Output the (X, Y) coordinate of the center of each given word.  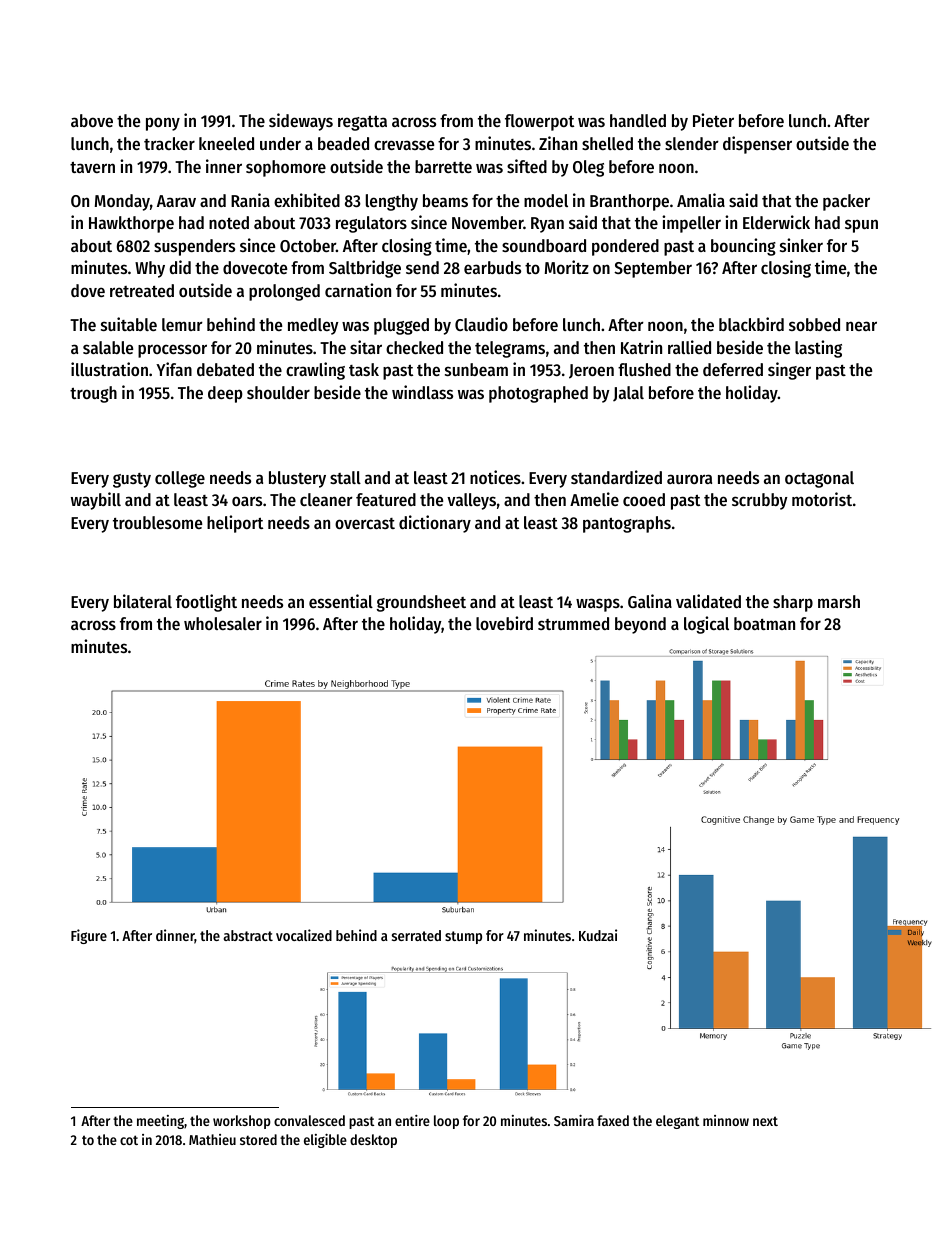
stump (463, 937)
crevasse (404, 145)
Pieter (713, 120)
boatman (764, 623)
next (765, 1121)
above (92, 120)
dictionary (435, 524)
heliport (235, 524)
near (861, 326)
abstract (248, 935)
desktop (373, 1141)
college (180, 479)
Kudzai (598, 935)
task (364, 369)
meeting (160, 1122)
